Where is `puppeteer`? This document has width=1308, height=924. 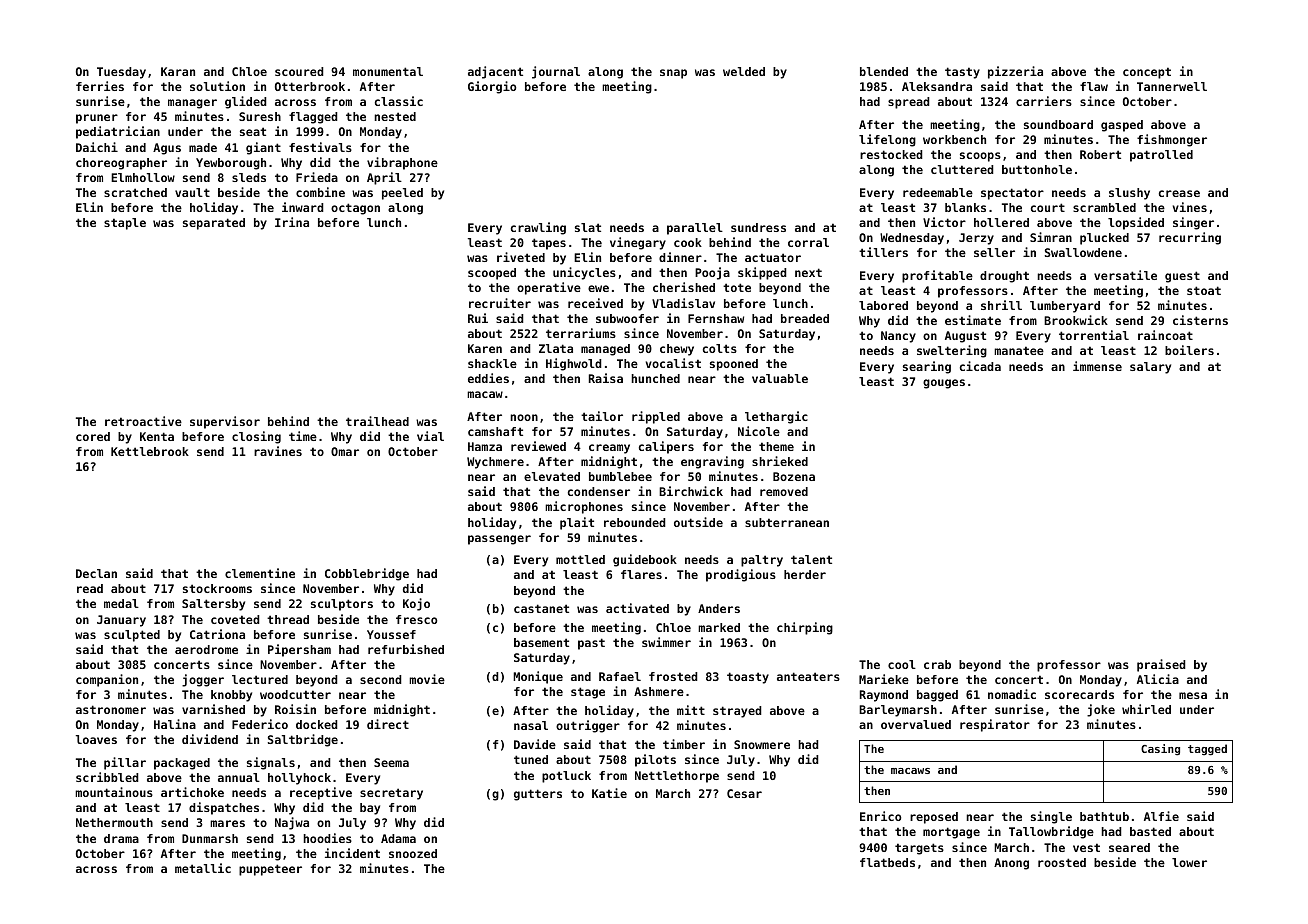
puppeteer is located at coordinates (270, 870).
